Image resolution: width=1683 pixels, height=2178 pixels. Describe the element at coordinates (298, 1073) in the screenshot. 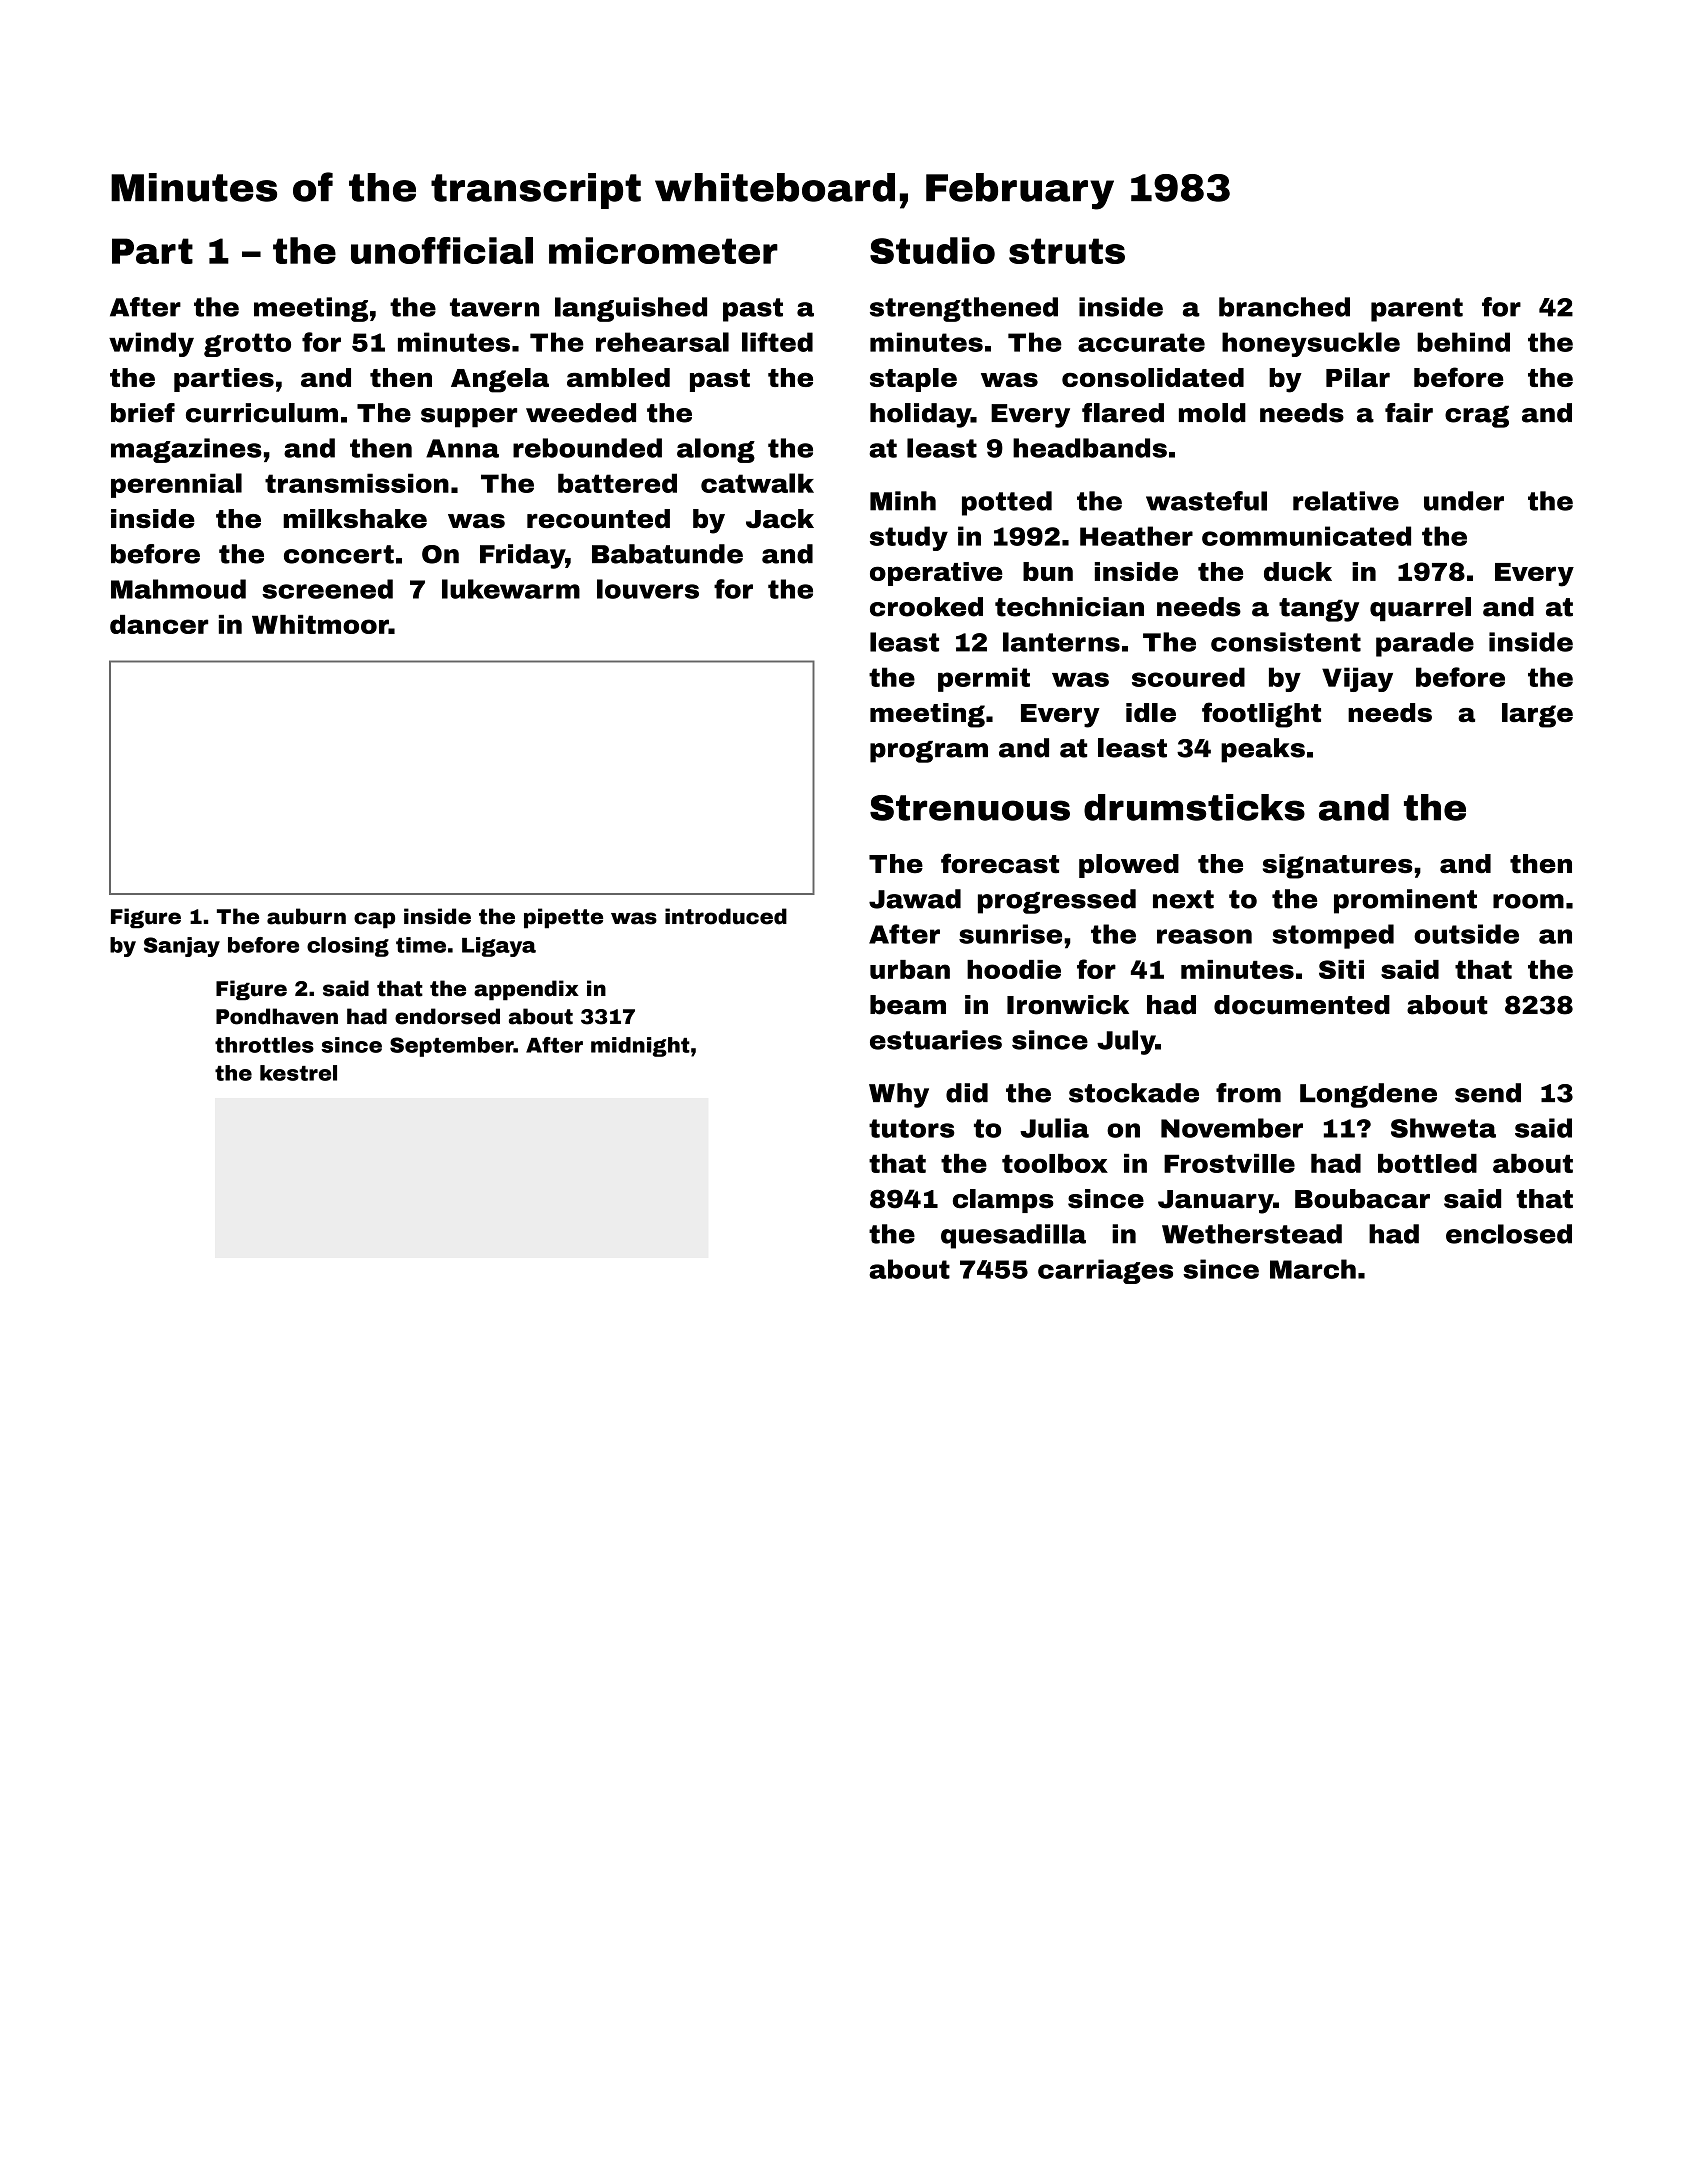

I see `kestrel` at that location.
